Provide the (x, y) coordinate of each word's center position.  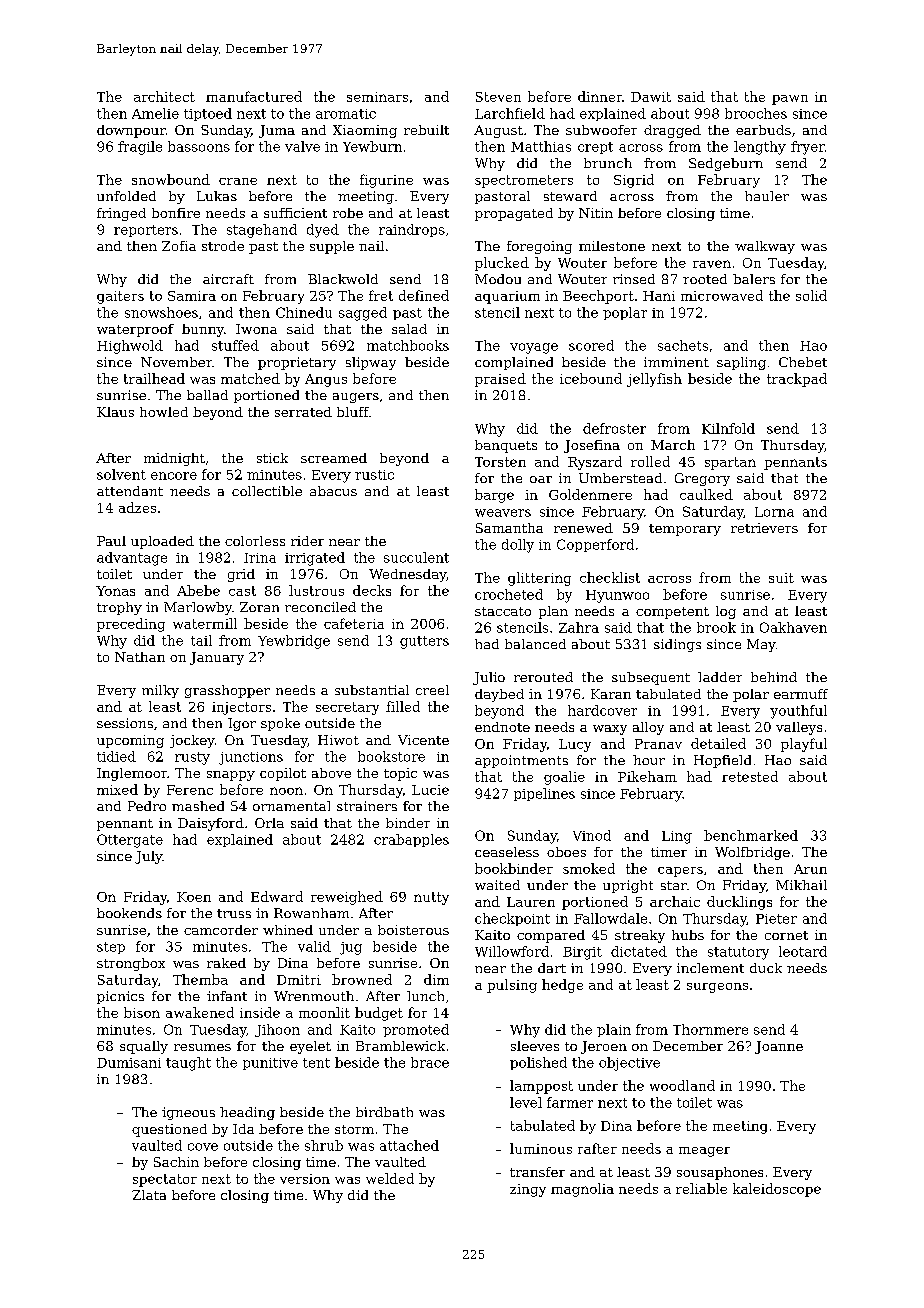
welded (390, 1178)
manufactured (254, 96)
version (305, 1179)
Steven (498, 97)
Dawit (651, 97)
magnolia (582, 1190)
